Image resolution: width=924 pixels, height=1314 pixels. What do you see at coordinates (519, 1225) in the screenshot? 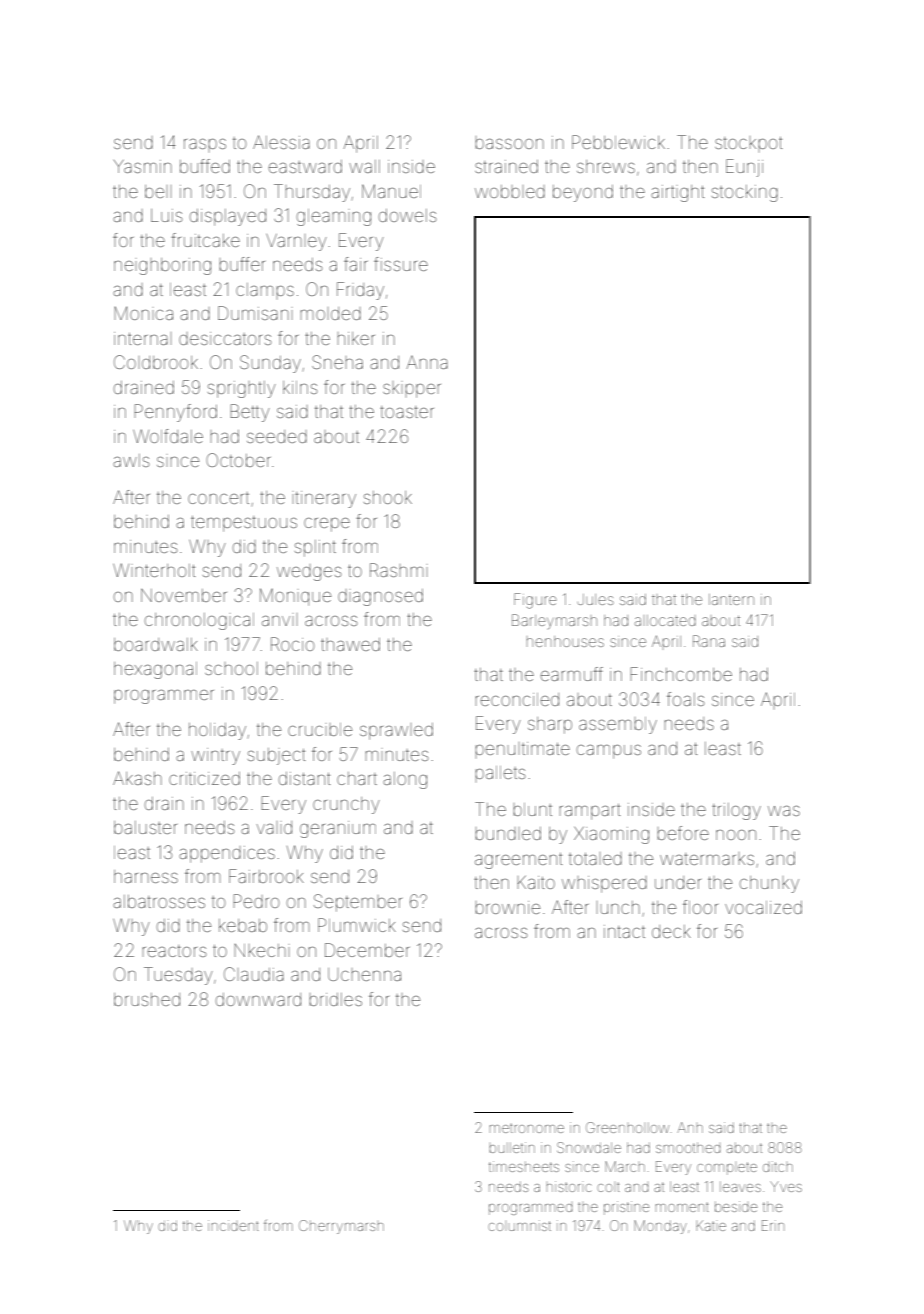
I see `columnist` at bounding box center [519, 1225].
